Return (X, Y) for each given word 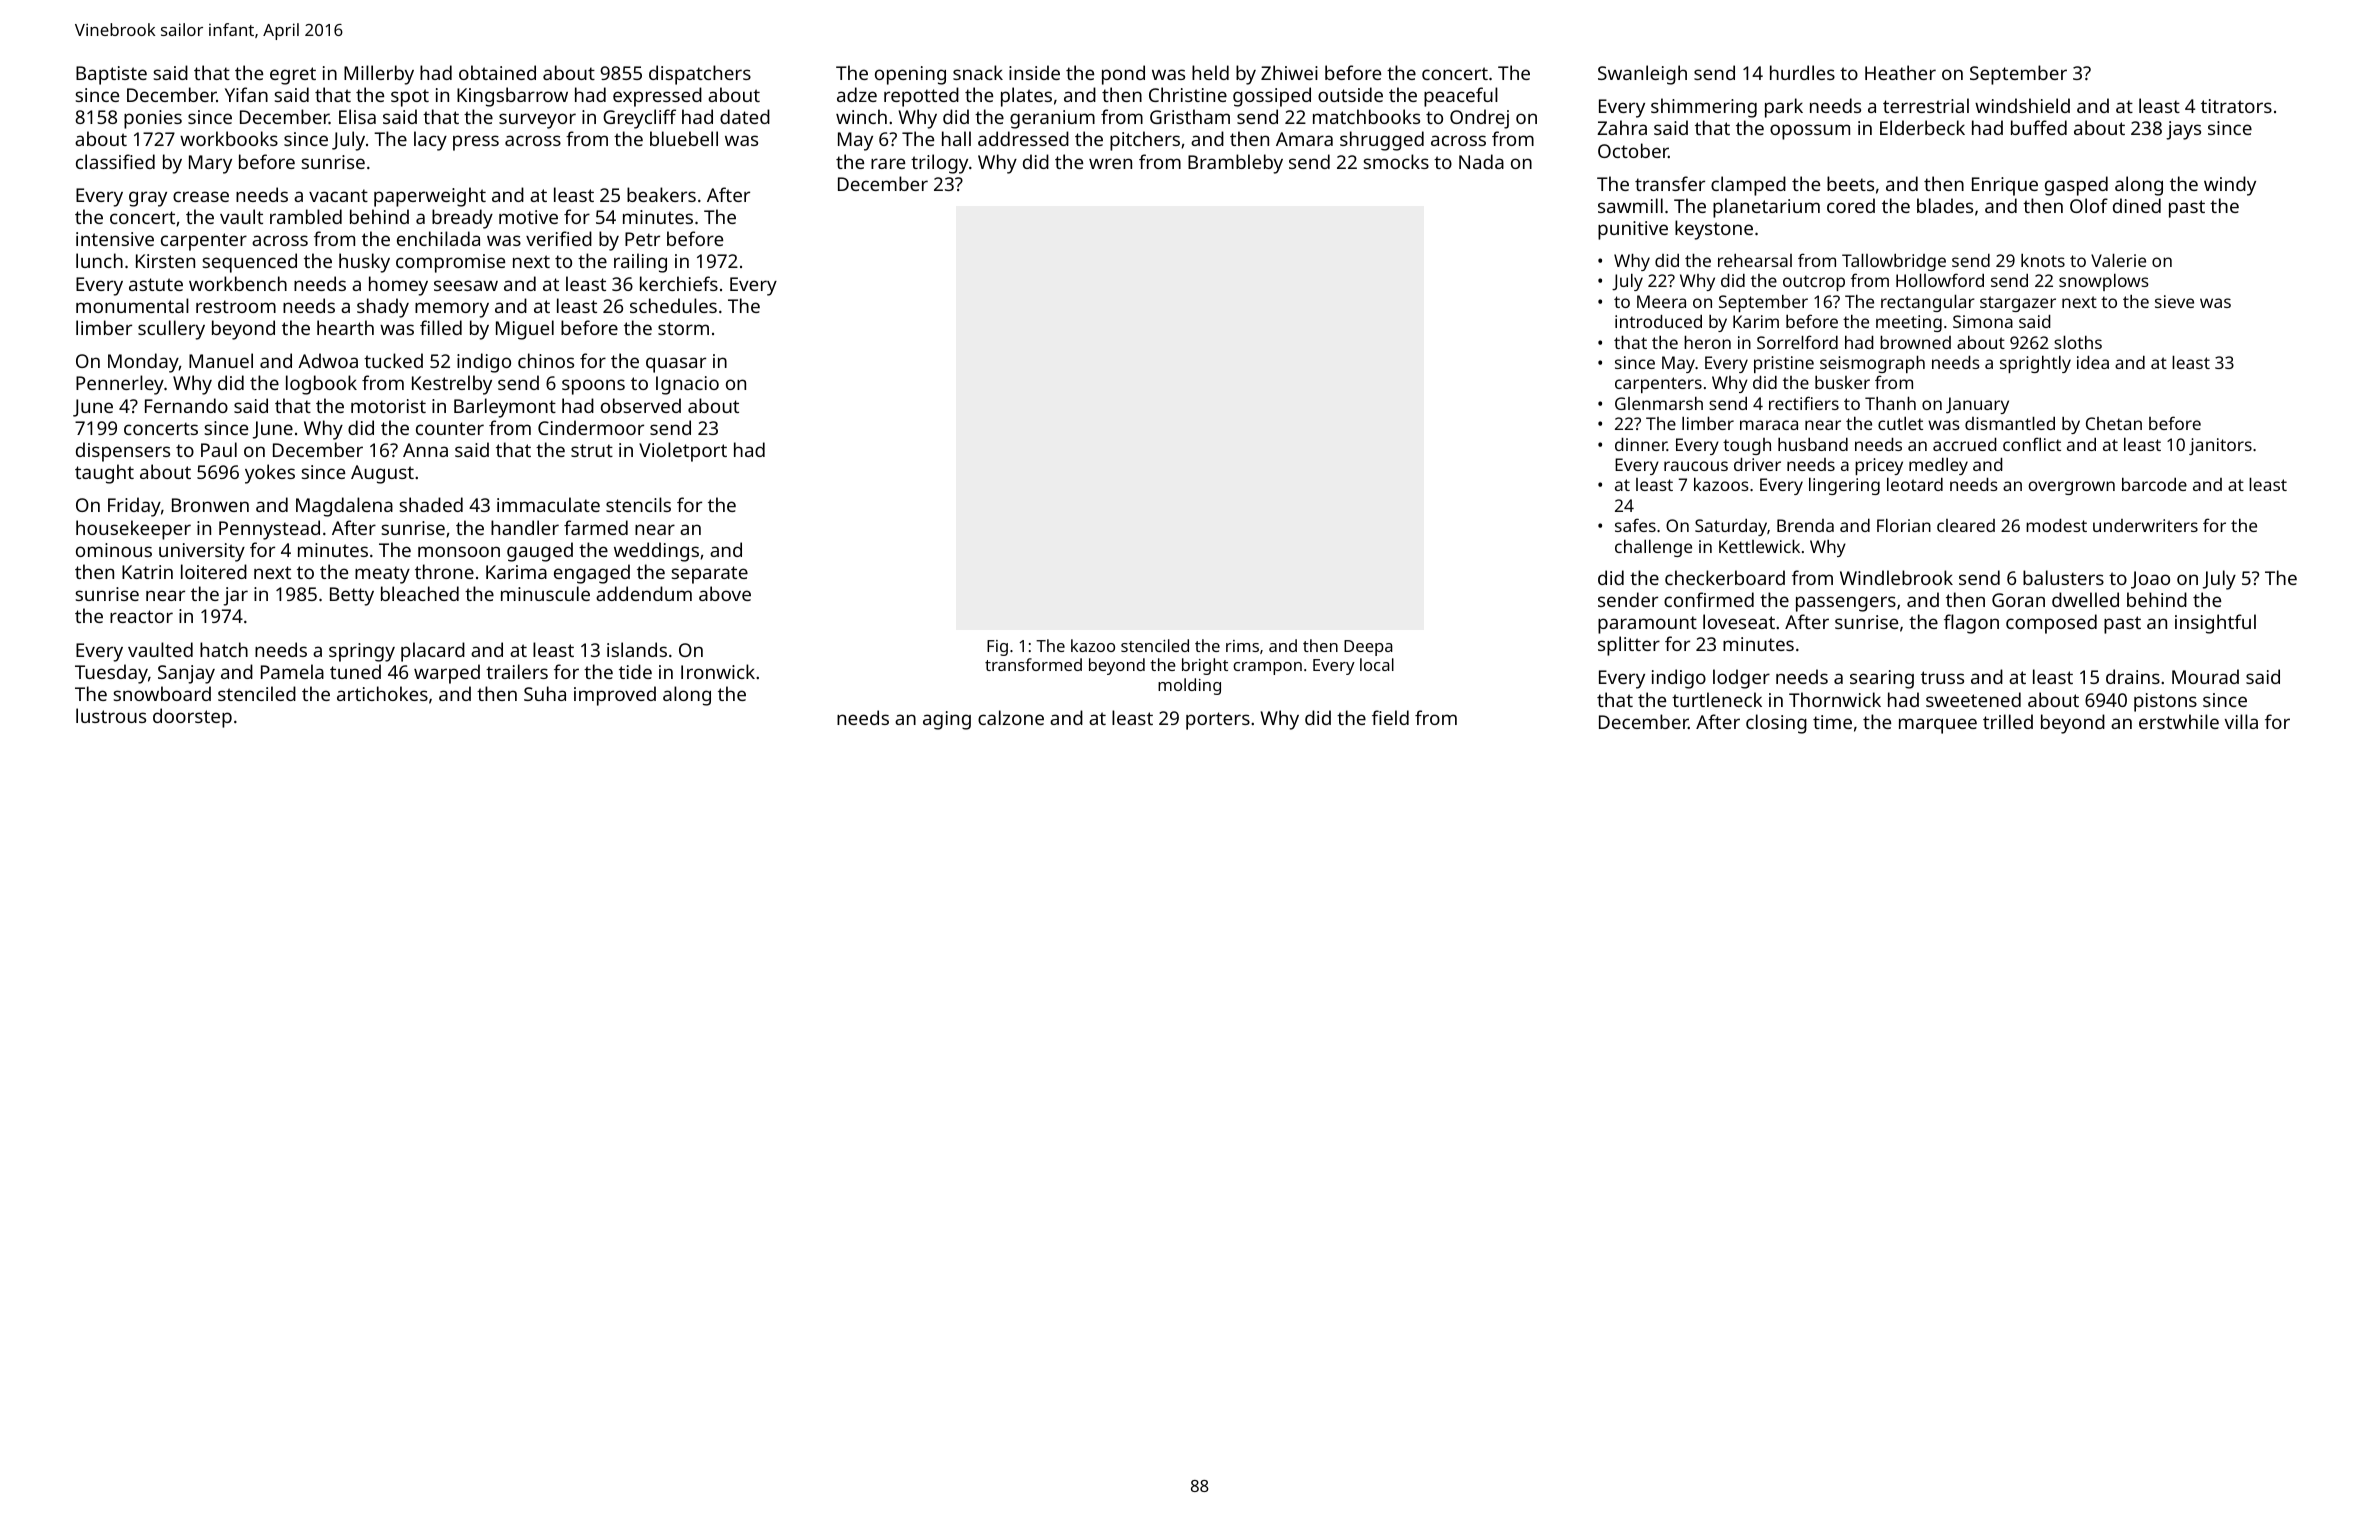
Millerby (379, 75)
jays (2183, 130)
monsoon (459, 551)
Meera (1661, 301)
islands (637, 649)
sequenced (250, 263)
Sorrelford (1797, 342)
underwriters (2145, 525)
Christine (1188, 94)
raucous (1696, 466)
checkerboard (1725, 577)
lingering (1844, 486)
